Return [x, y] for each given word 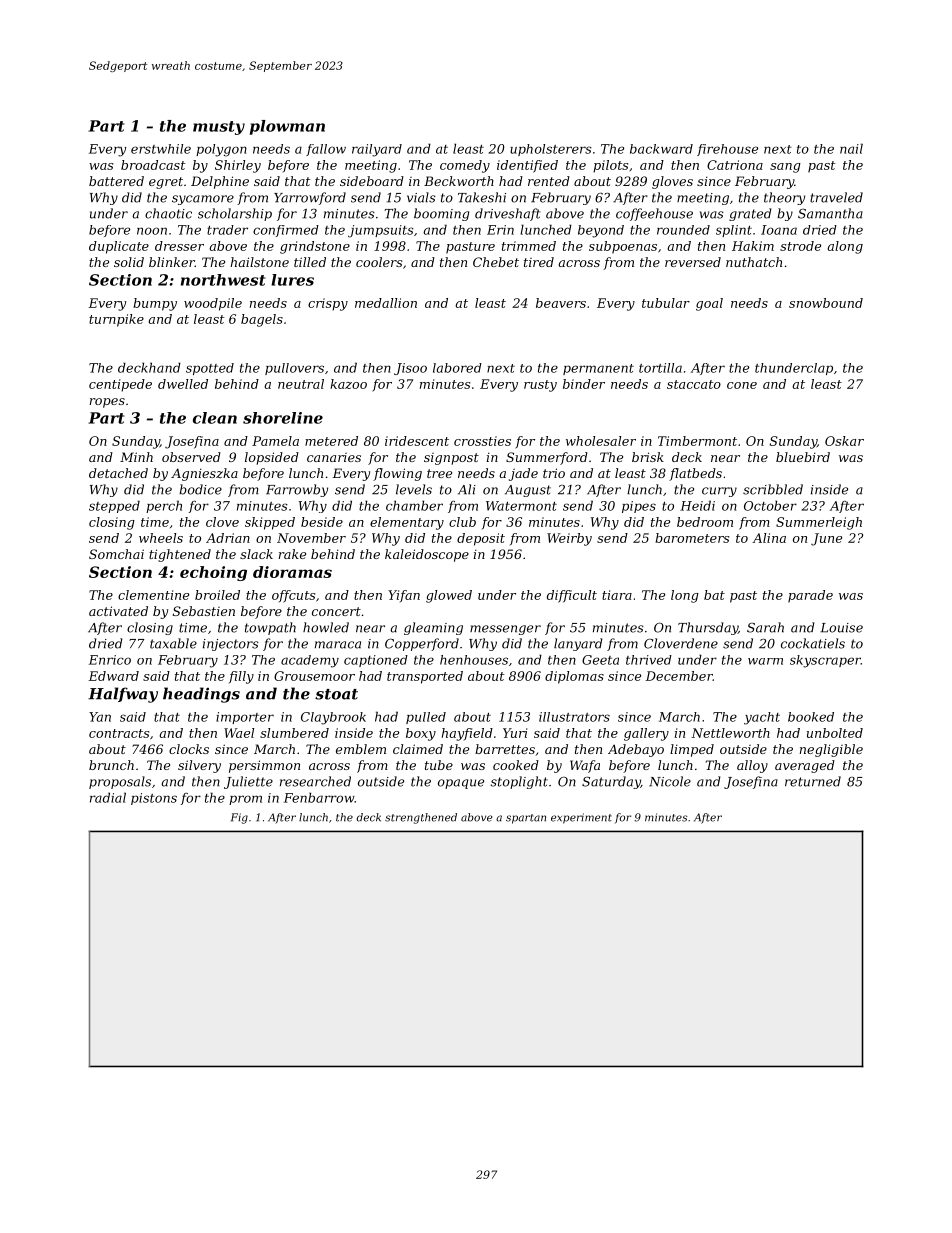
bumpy [155, 304]
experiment [581, 818]
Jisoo [410, 369]
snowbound [826, 303]
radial [108, 797]
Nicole [670, 781]
